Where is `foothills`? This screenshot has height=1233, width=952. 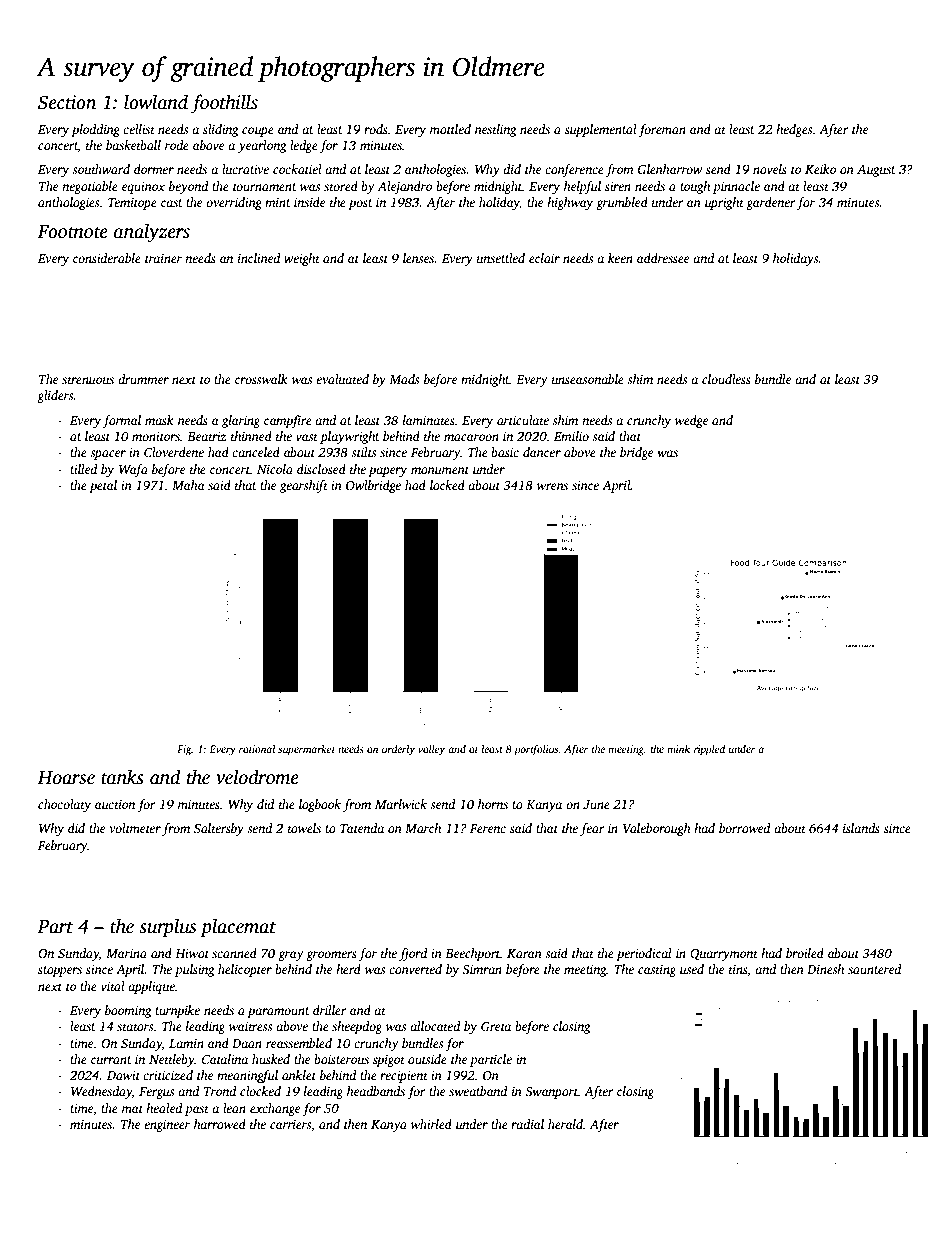 foothills is located at coordinates (224, 104).
